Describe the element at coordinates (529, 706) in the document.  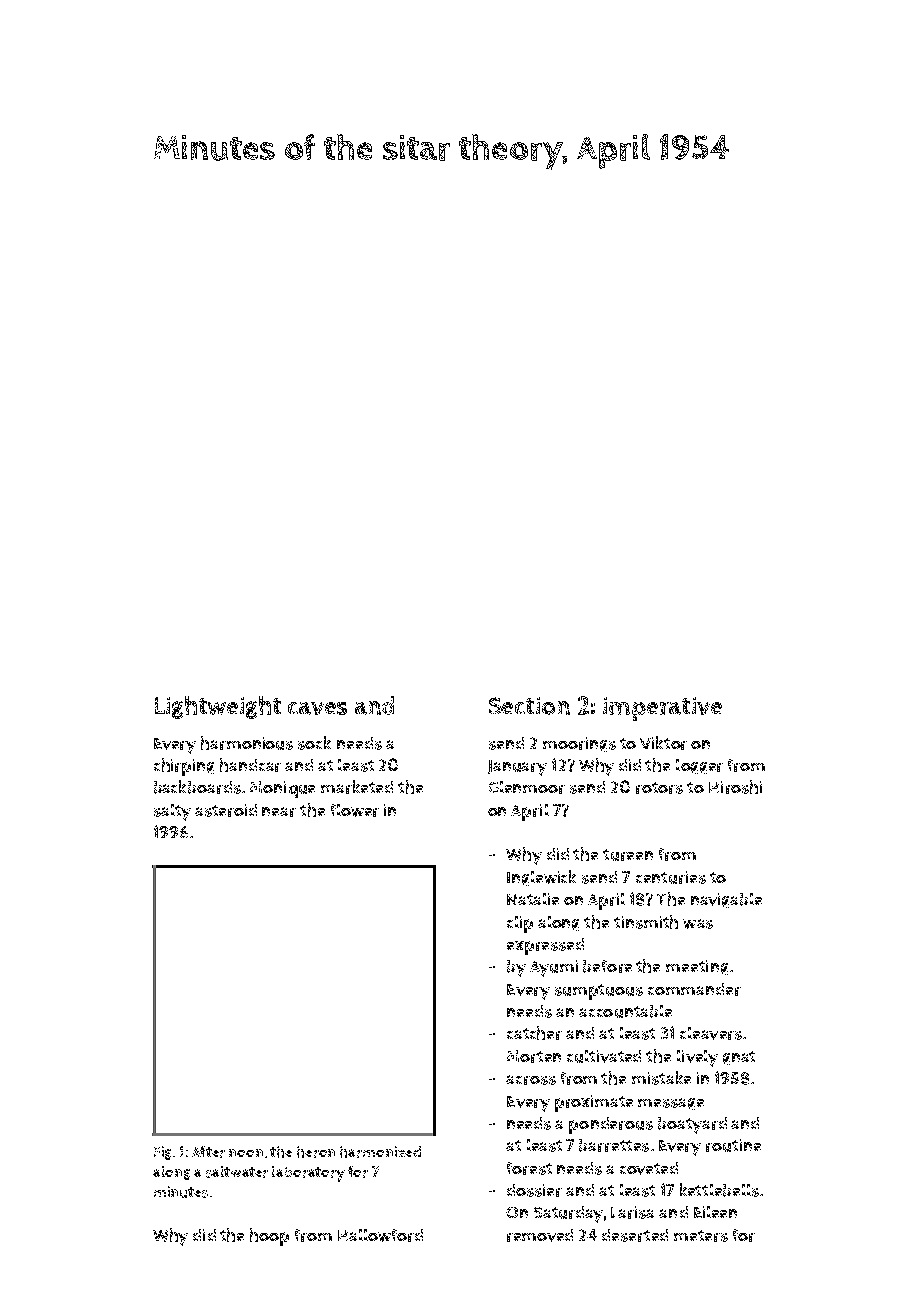
I see `Section` at that location.
